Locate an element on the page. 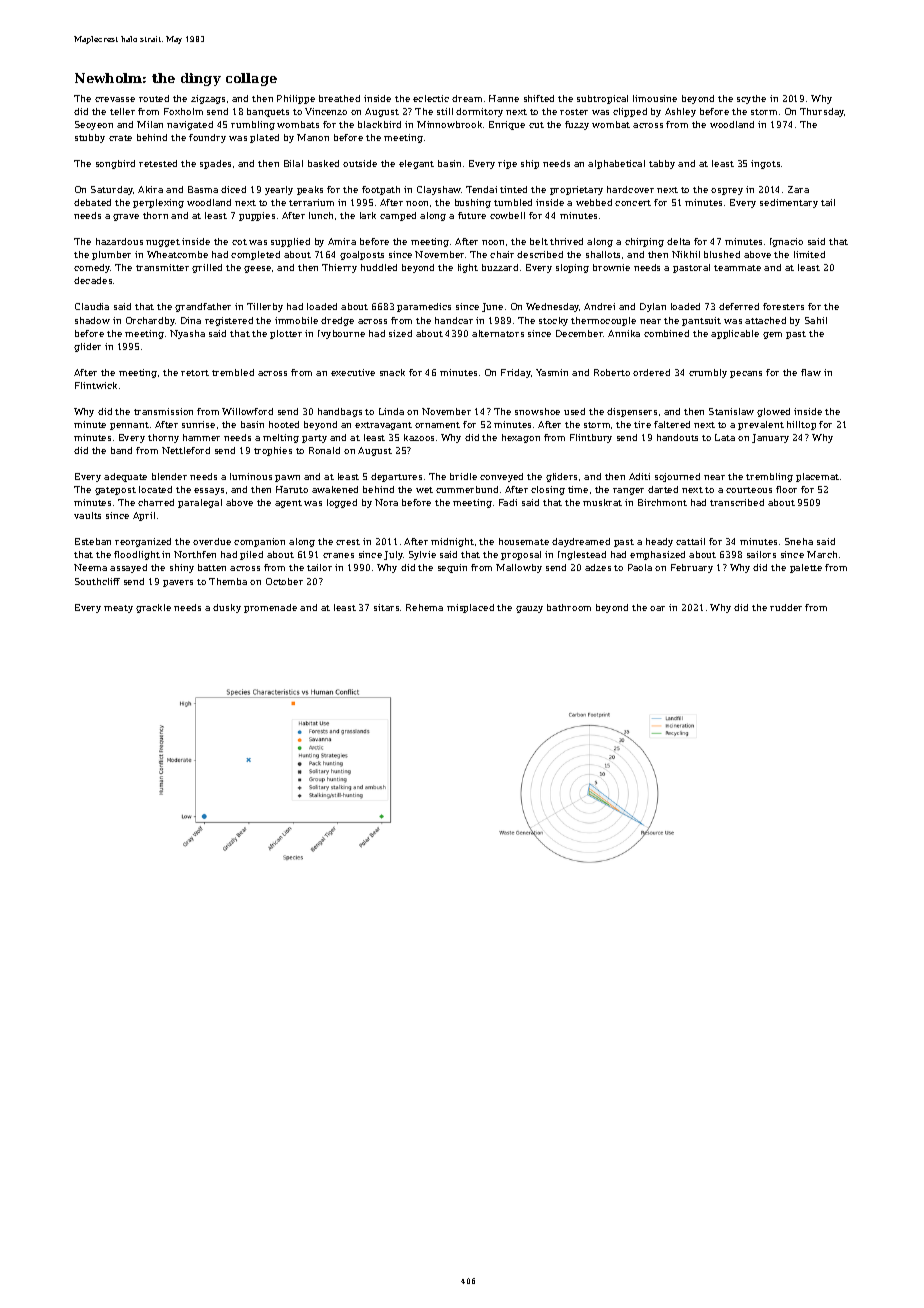 This document has height=1308, width=924. snack is located at coordinates (392, 372).
